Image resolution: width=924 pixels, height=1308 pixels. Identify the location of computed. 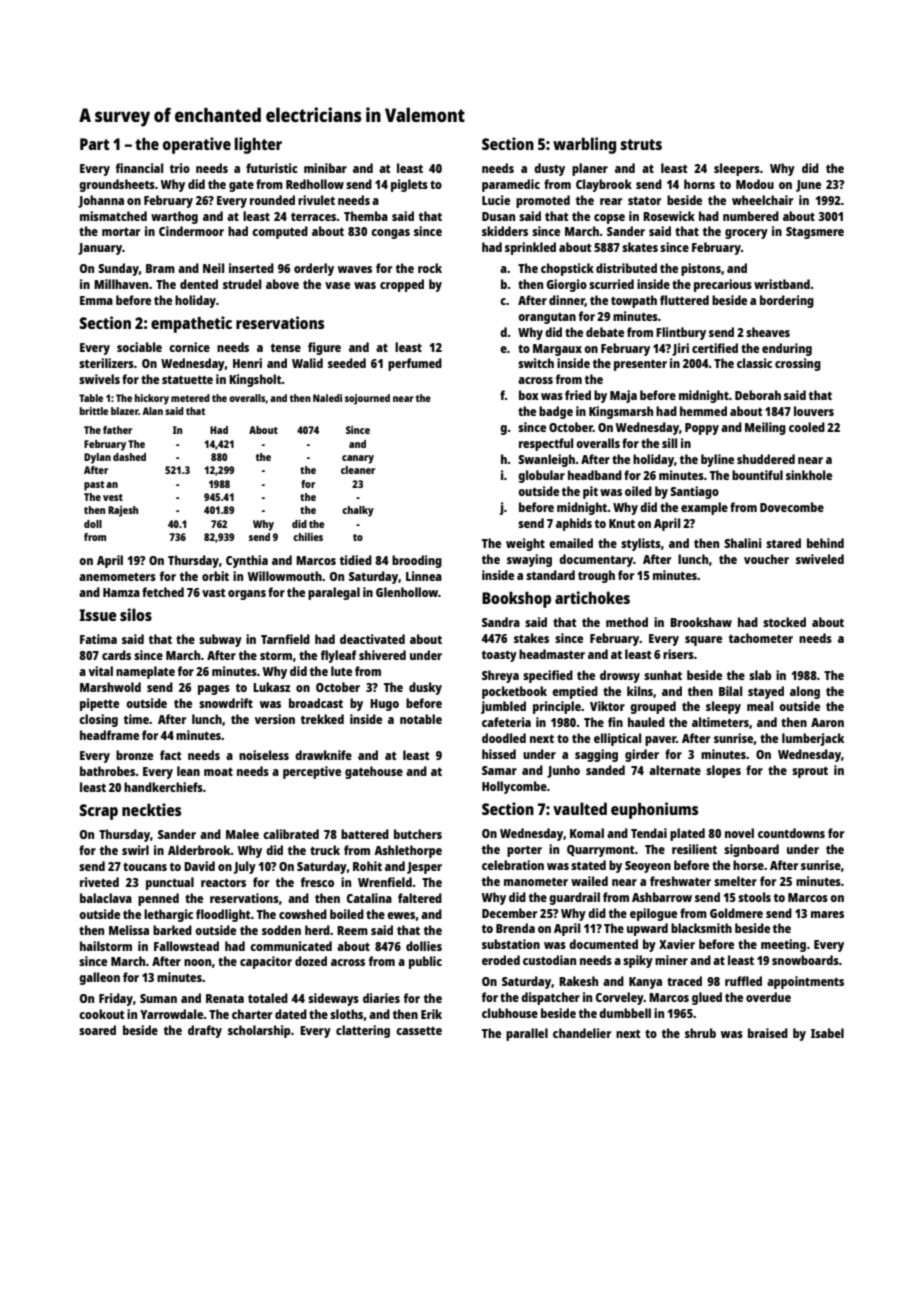
(280, 232).
